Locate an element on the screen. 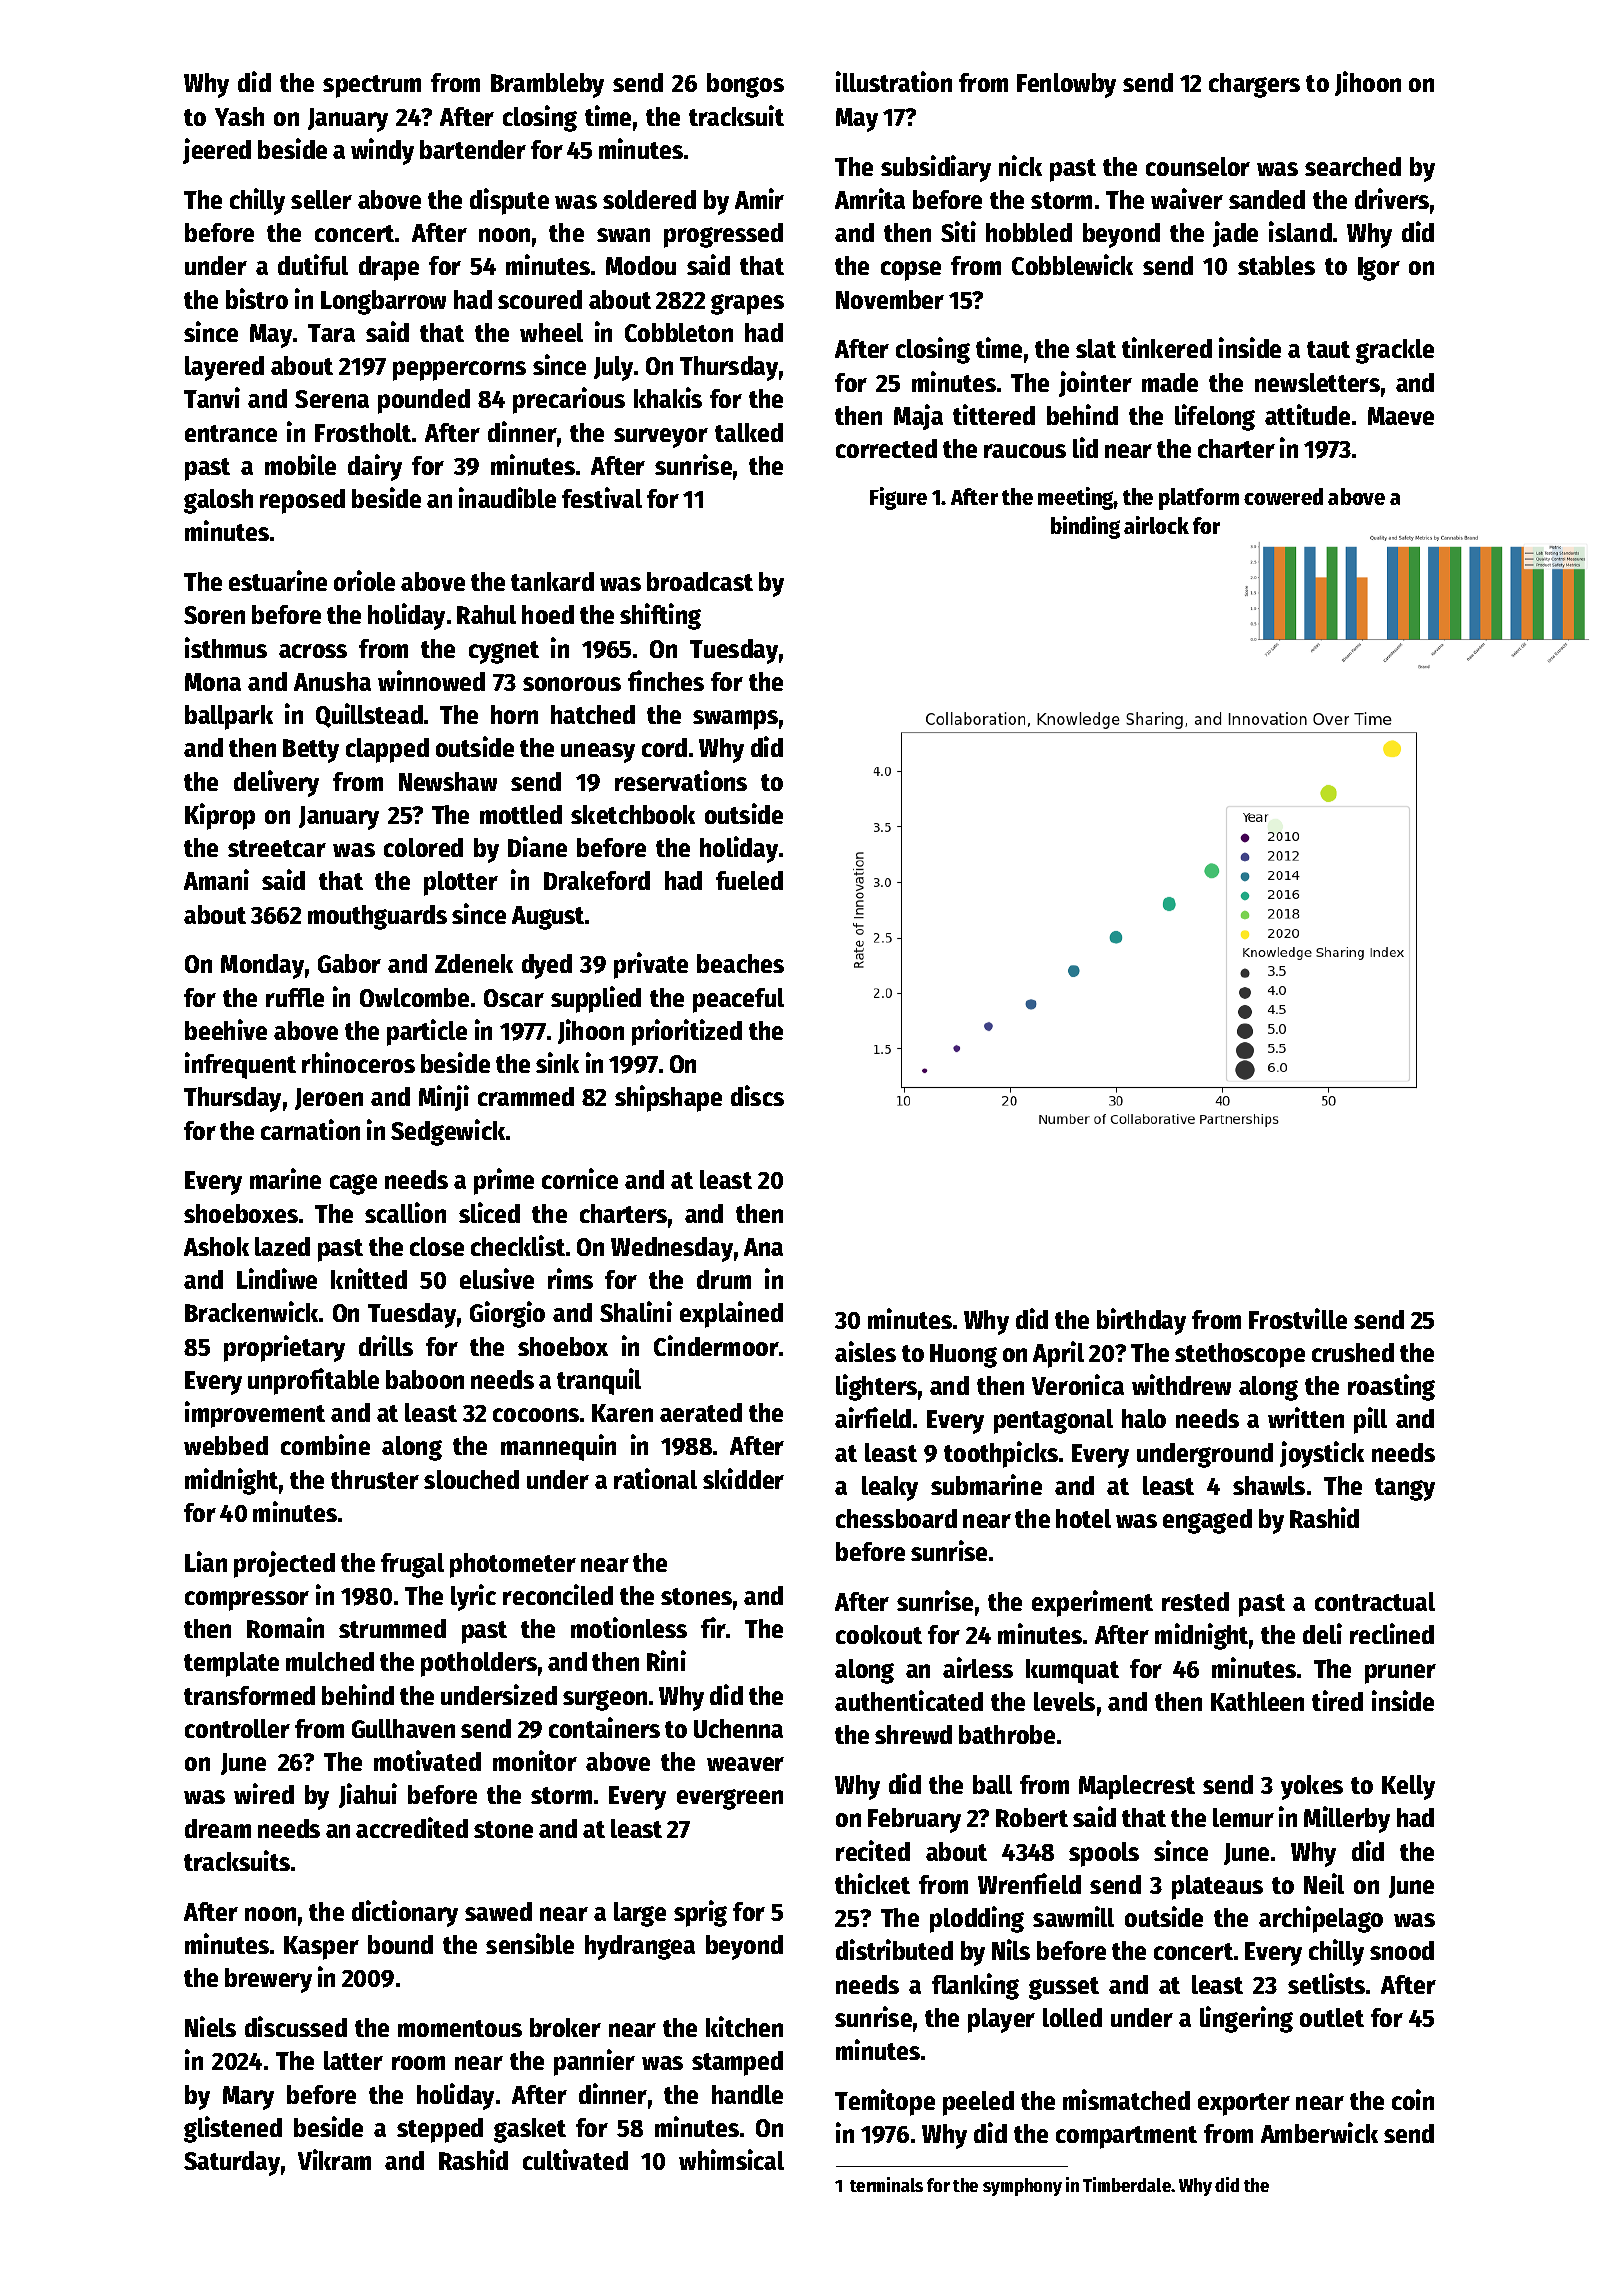 The width and height of the screenshot is (1620, 2292). peaceful is located at coordinates (738, 1000).
